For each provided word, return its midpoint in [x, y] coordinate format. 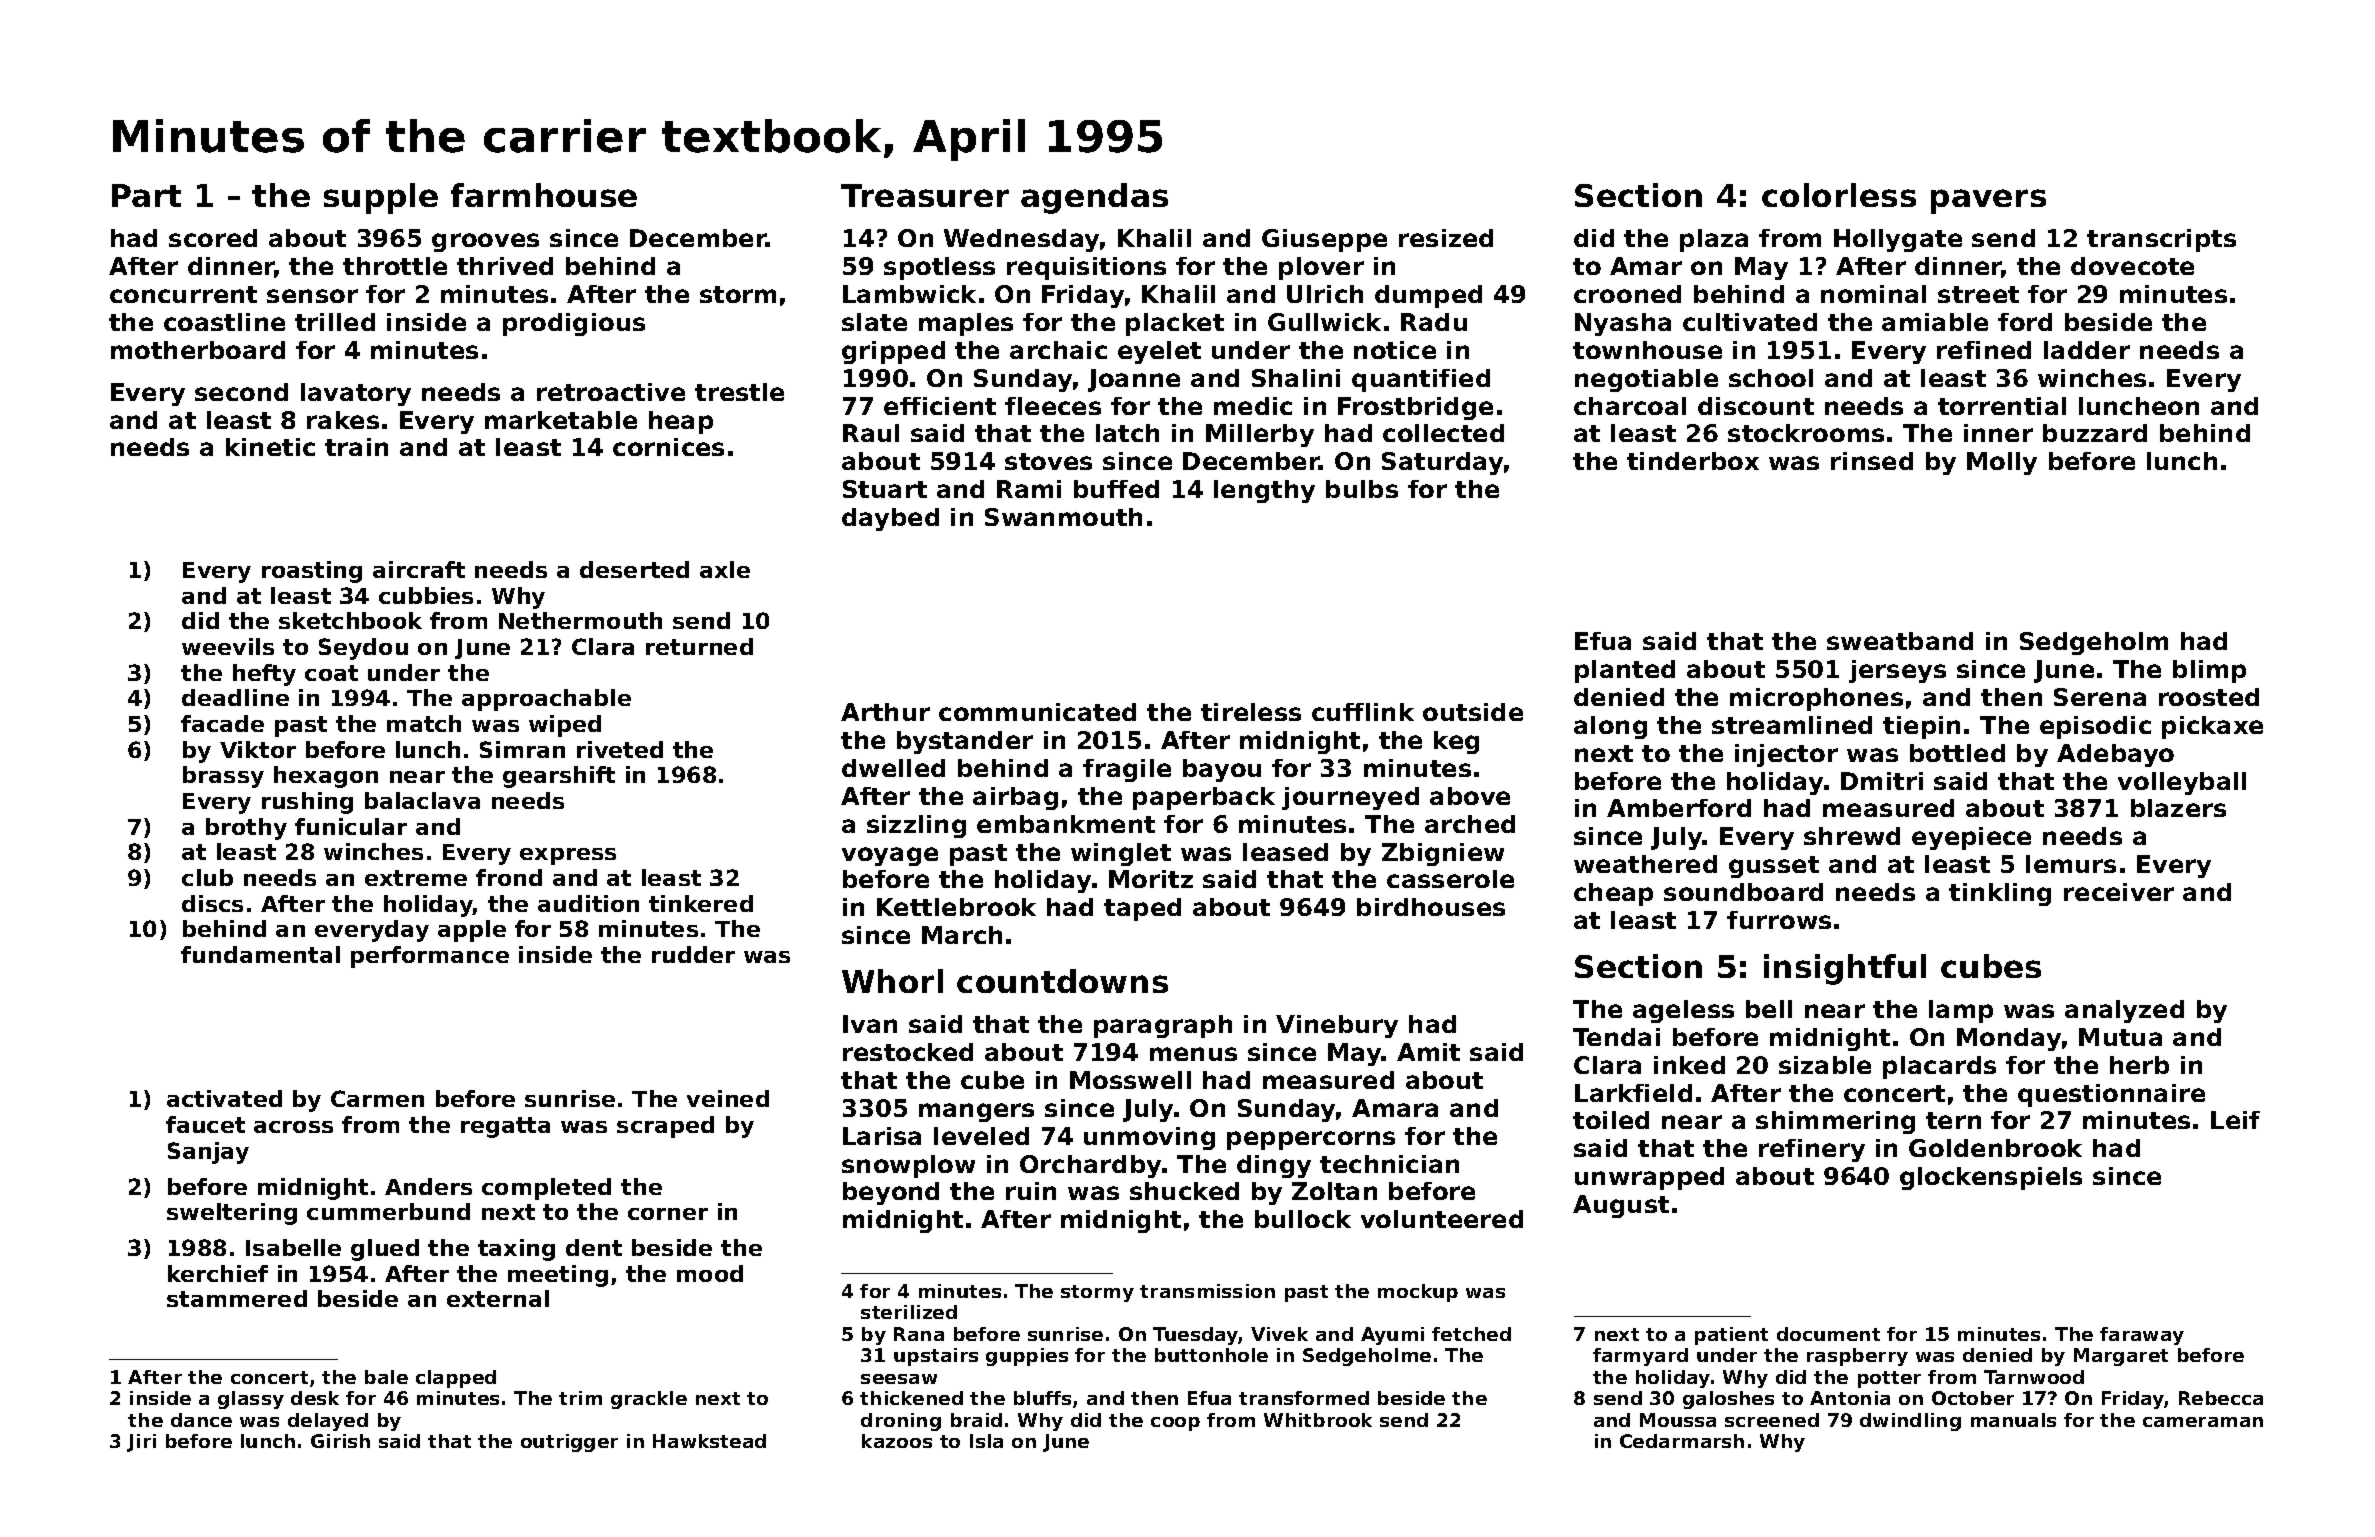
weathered [1645, 864]
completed [546, 1189]
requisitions [1086, 268]
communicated [1037, 712]
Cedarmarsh [1682, 1441]
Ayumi [1392, 1336]
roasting [312, 572]
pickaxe [2212, 727]
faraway [2142, 1336]
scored [213, 238]
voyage [890, 856]
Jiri [141, 1443]
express [568, 856]
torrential [2002, 406]
